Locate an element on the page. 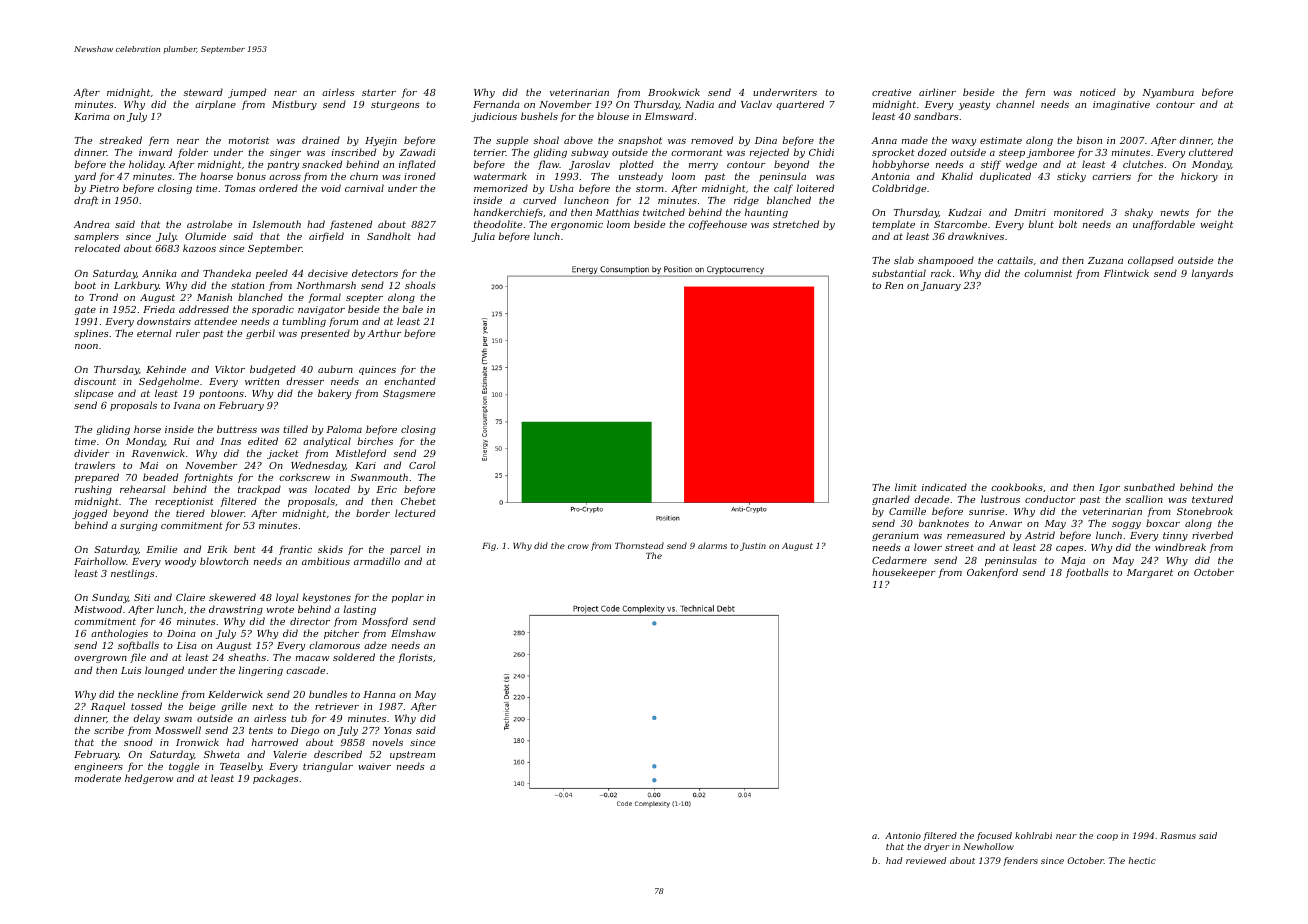 The height and width of the document is (924, 1308). Brookwick is located at coordinates (674, 92).
